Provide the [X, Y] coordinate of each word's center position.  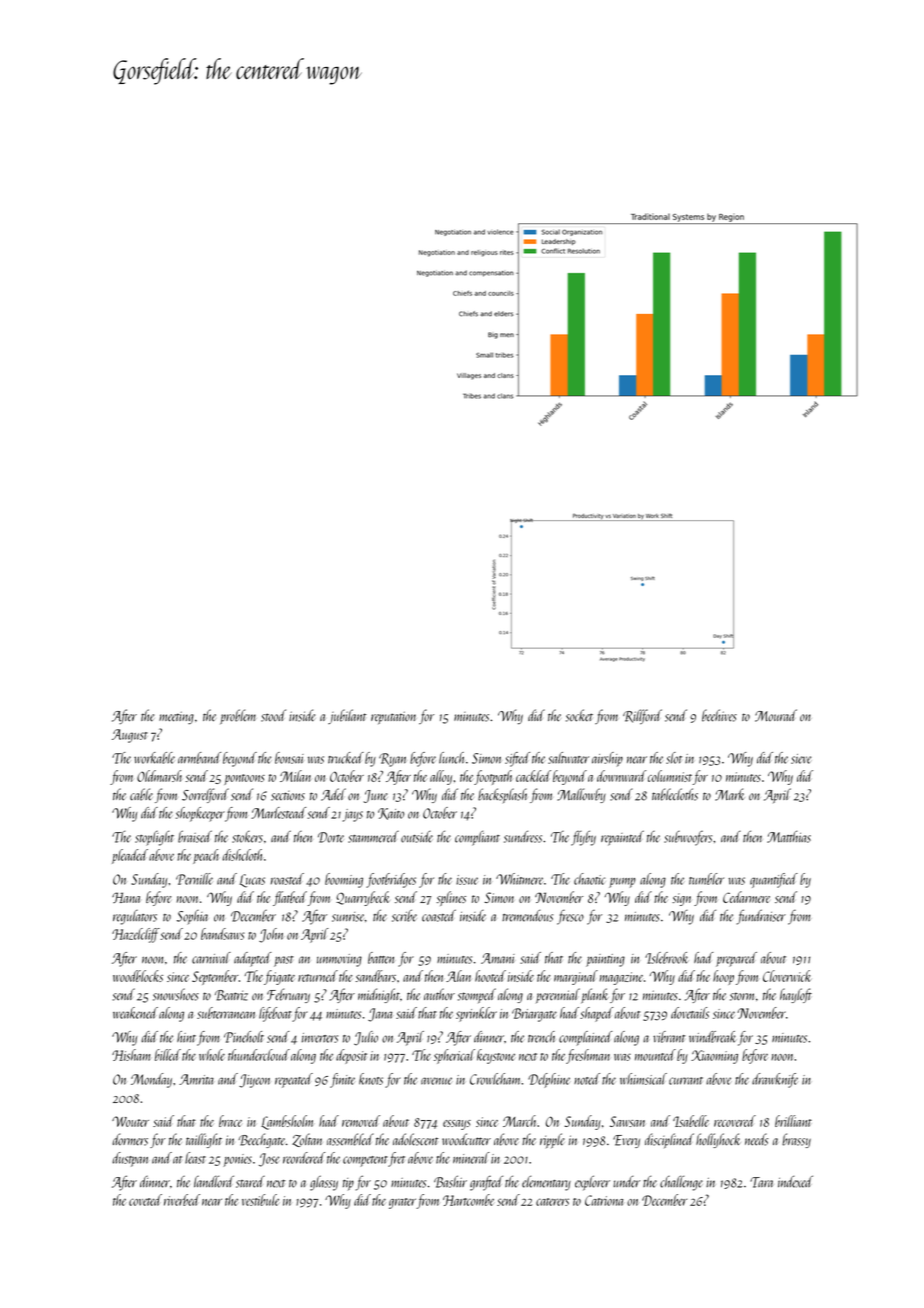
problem [238, 716]
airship [607, 759]
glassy [324, 1183]
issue [467, 880]
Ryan [392, 760]
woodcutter [466, 1139]
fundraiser [761, 917]
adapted [253, 959]
